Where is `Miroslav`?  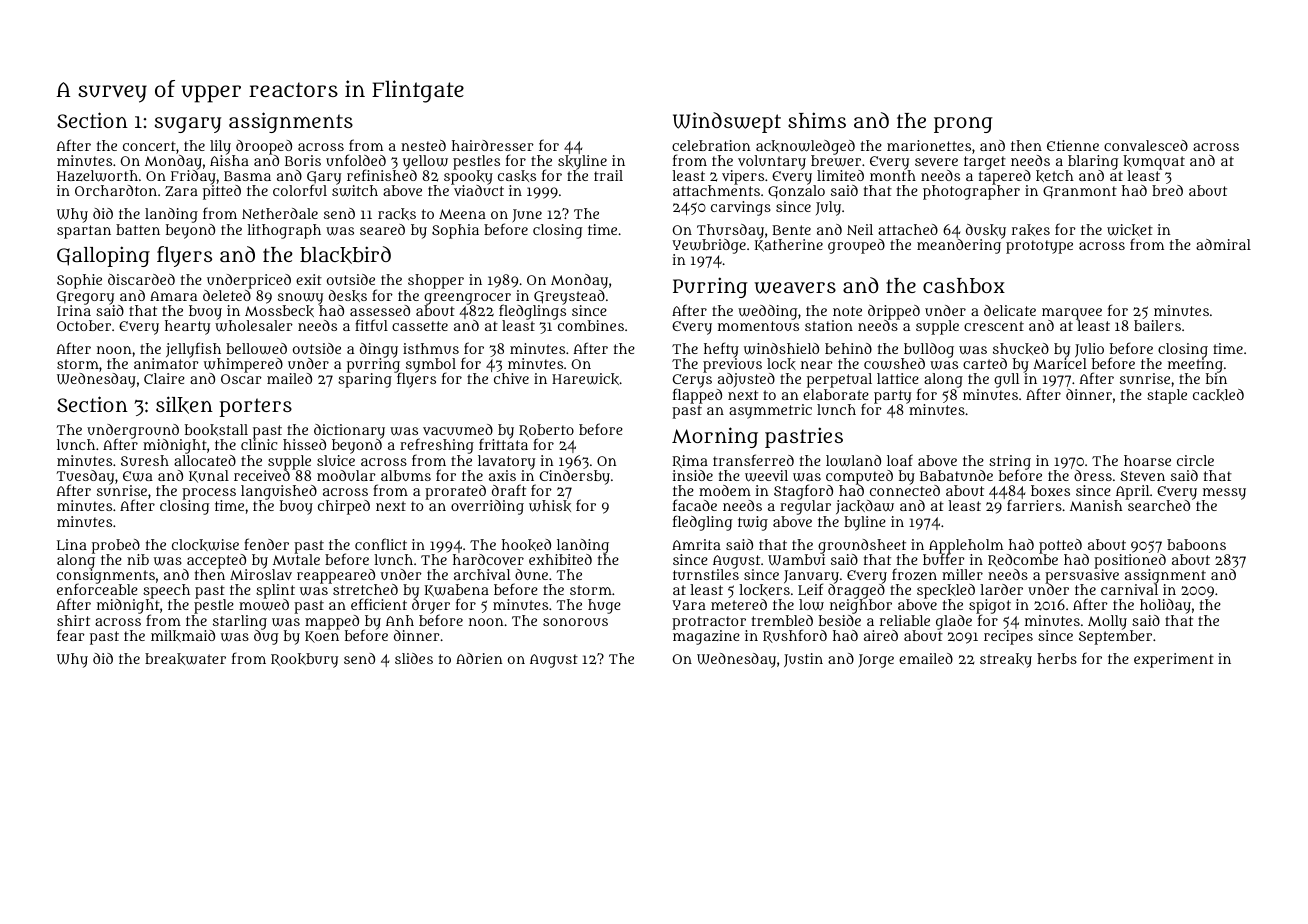
Miroslav is located at coordinates (261, 574).
